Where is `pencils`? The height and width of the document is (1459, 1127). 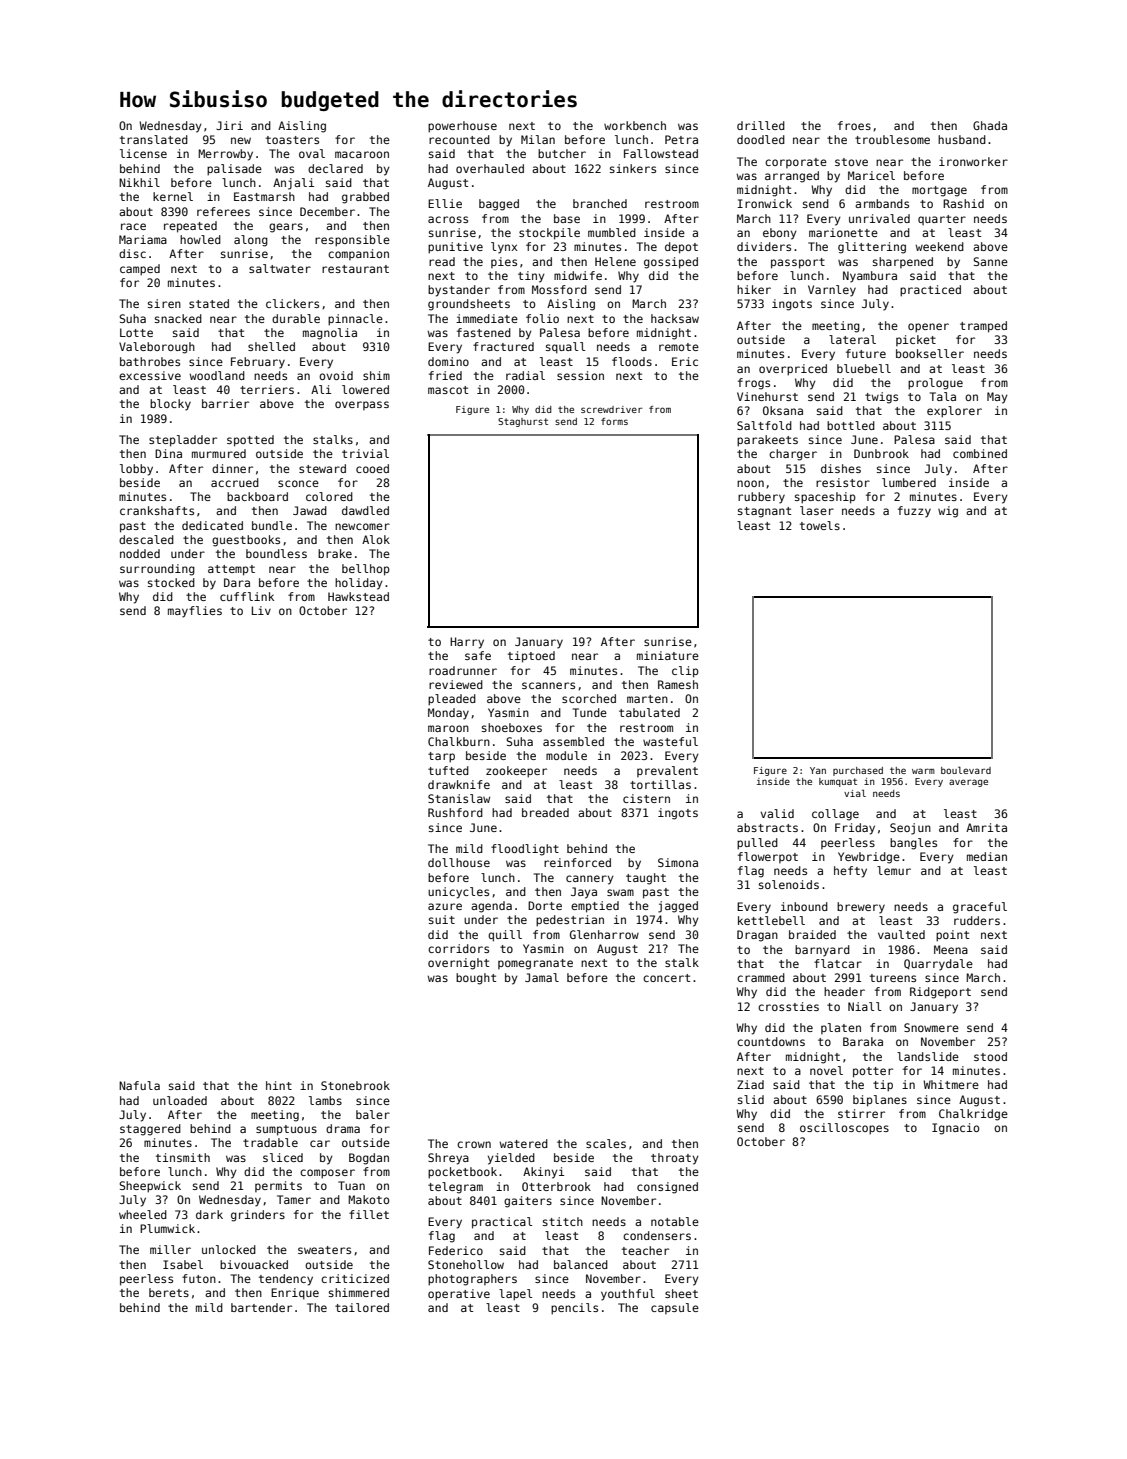
pencils is located at coordinates (574, 1309).
